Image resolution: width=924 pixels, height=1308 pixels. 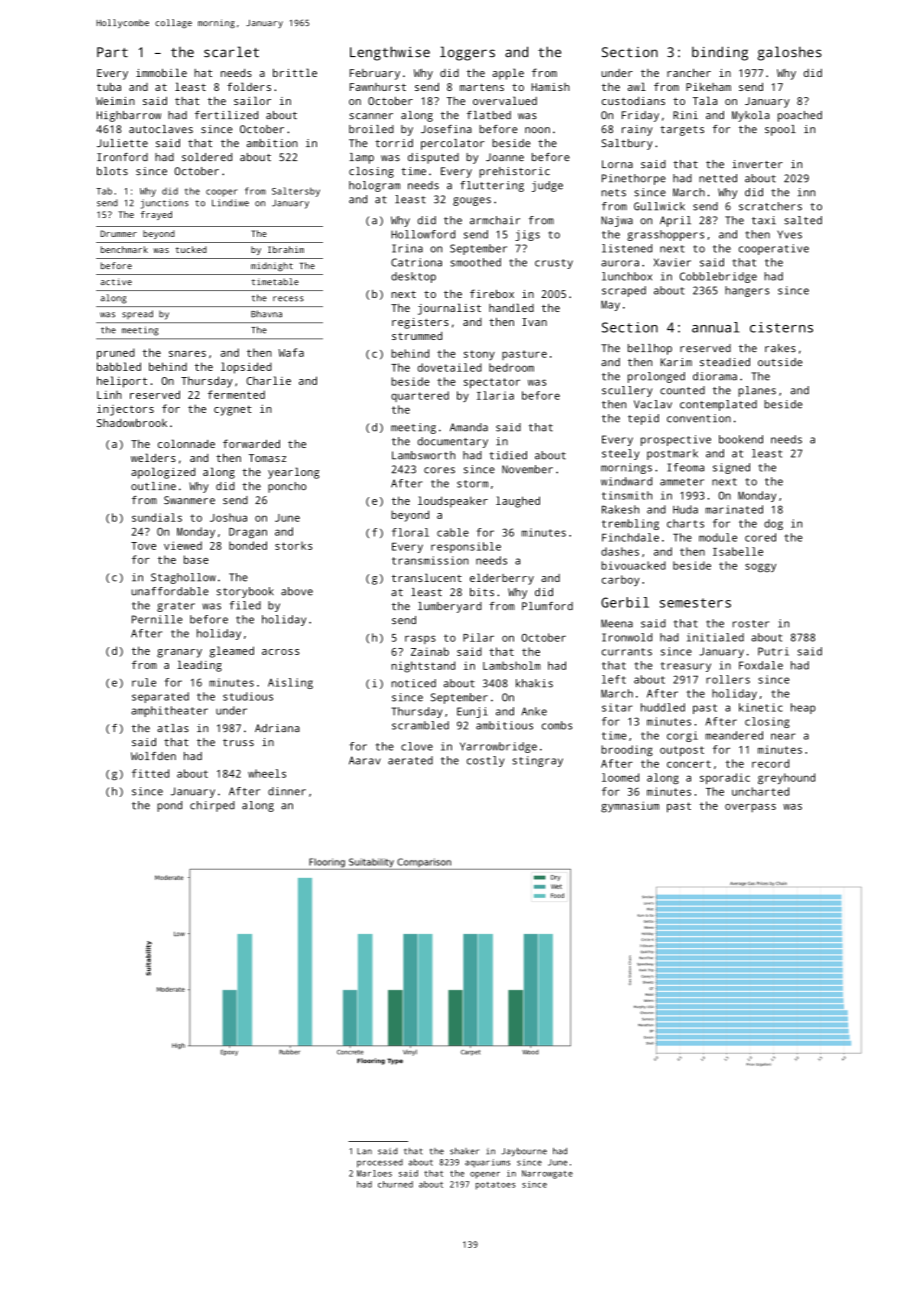 What do you see at coordinates (112, 52) in the screenshot?
I see `Part` at bounding box center [112, 52].
